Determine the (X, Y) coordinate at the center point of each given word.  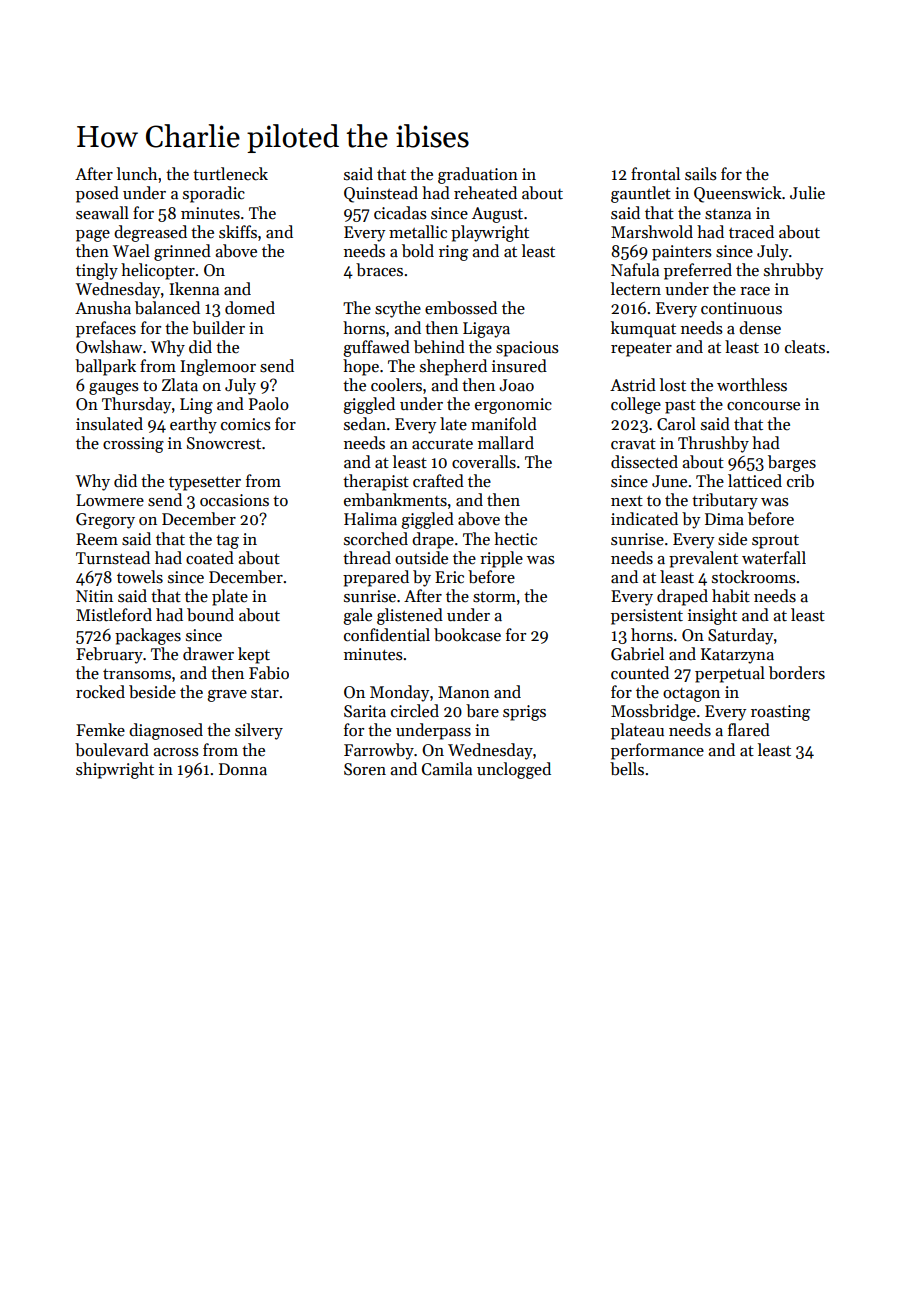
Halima (370, 519)
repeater (641, 350)
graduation (478, 175)
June (669, 481)
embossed (461, 308)
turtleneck (230, 174)
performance (657, 751)
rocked (100, 692)
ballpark (105, 367)
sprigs (524, 713)
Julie (807, 193)
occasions (234, 500)
